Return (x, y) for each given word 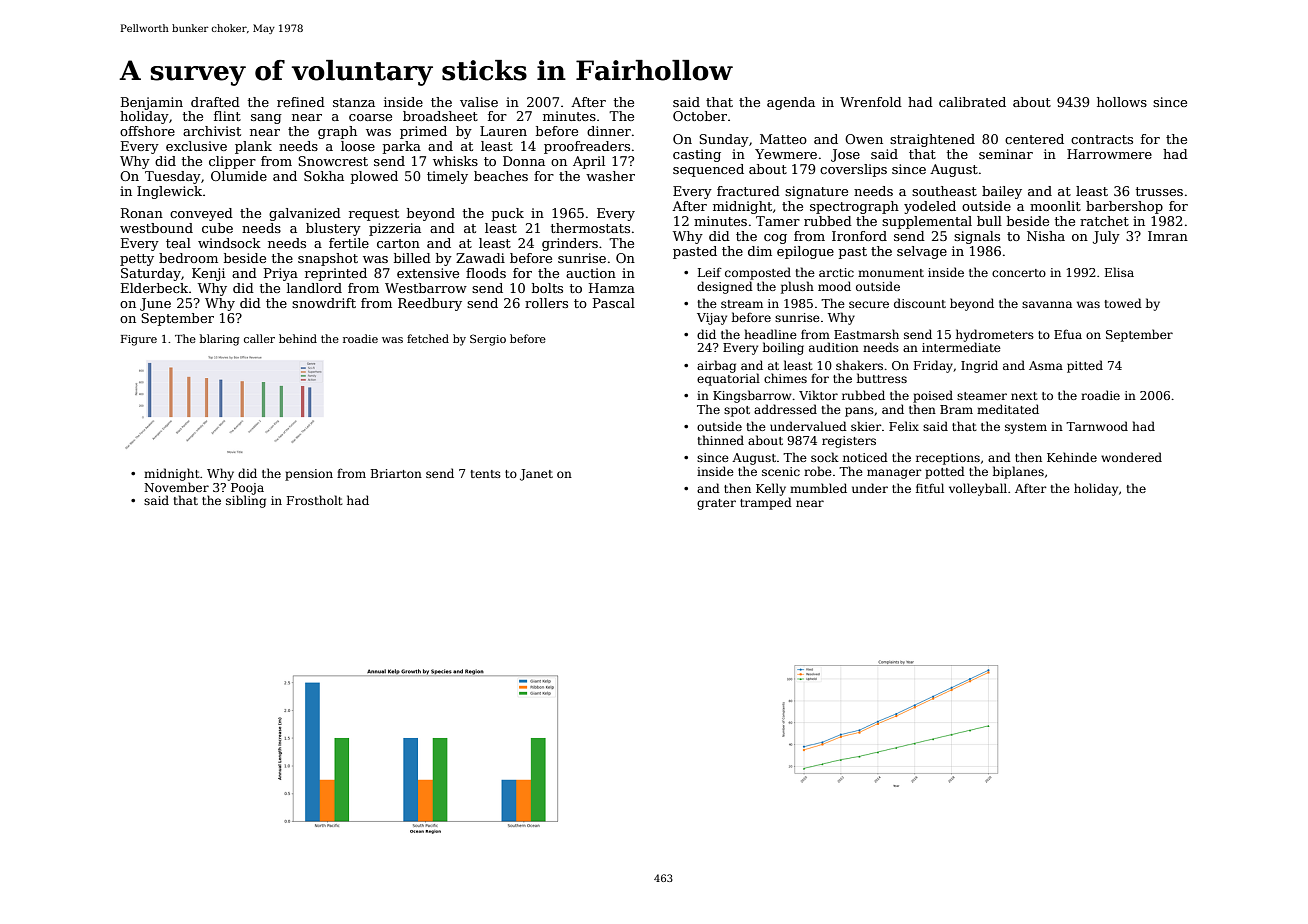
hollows (1122, 102)
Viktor (818, 395)
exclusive (196, 146)
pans (859, 412)
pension (309, 475)
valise (479, 102)
